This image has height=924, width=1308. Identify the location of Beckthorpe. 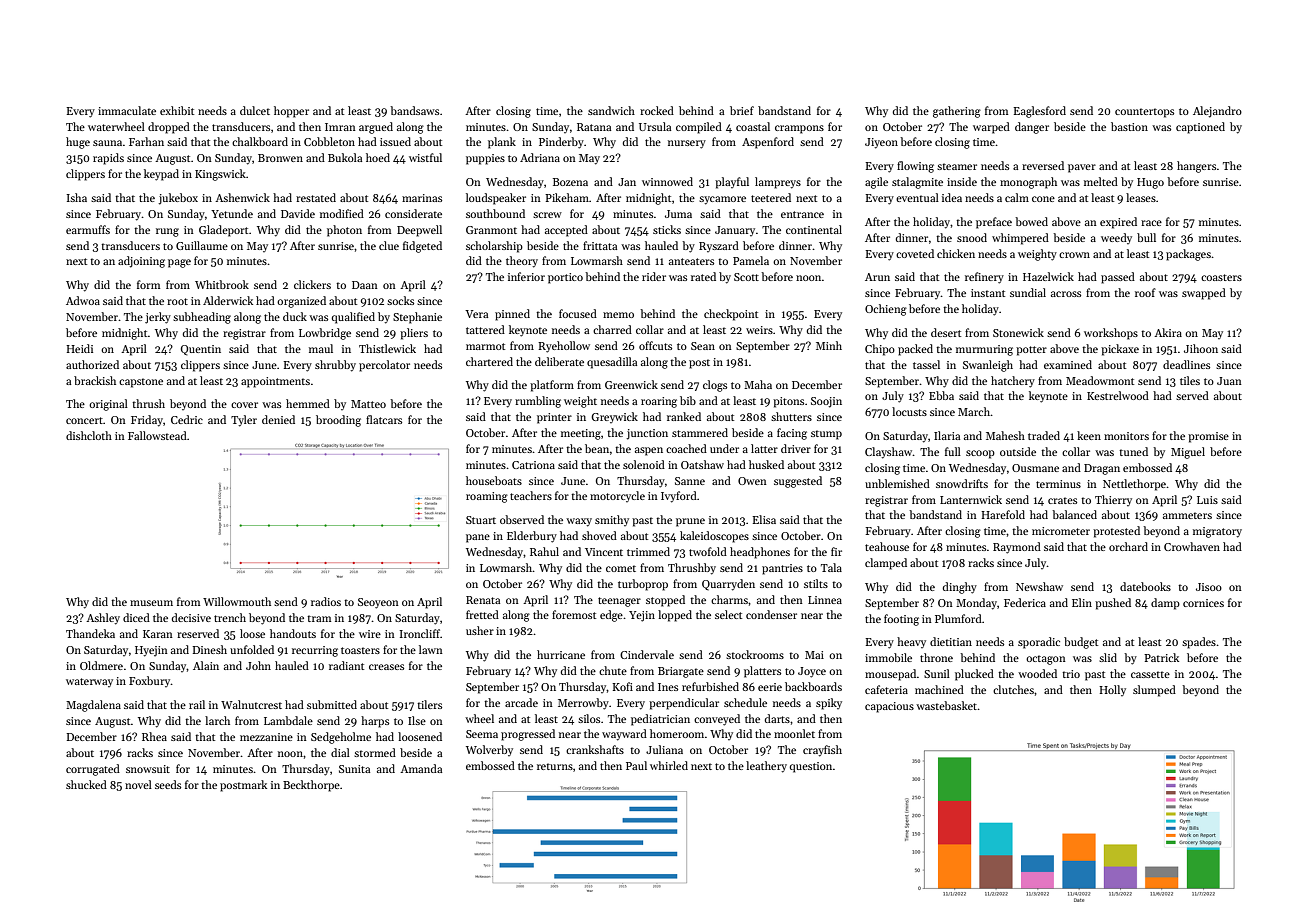
(311, 786).
